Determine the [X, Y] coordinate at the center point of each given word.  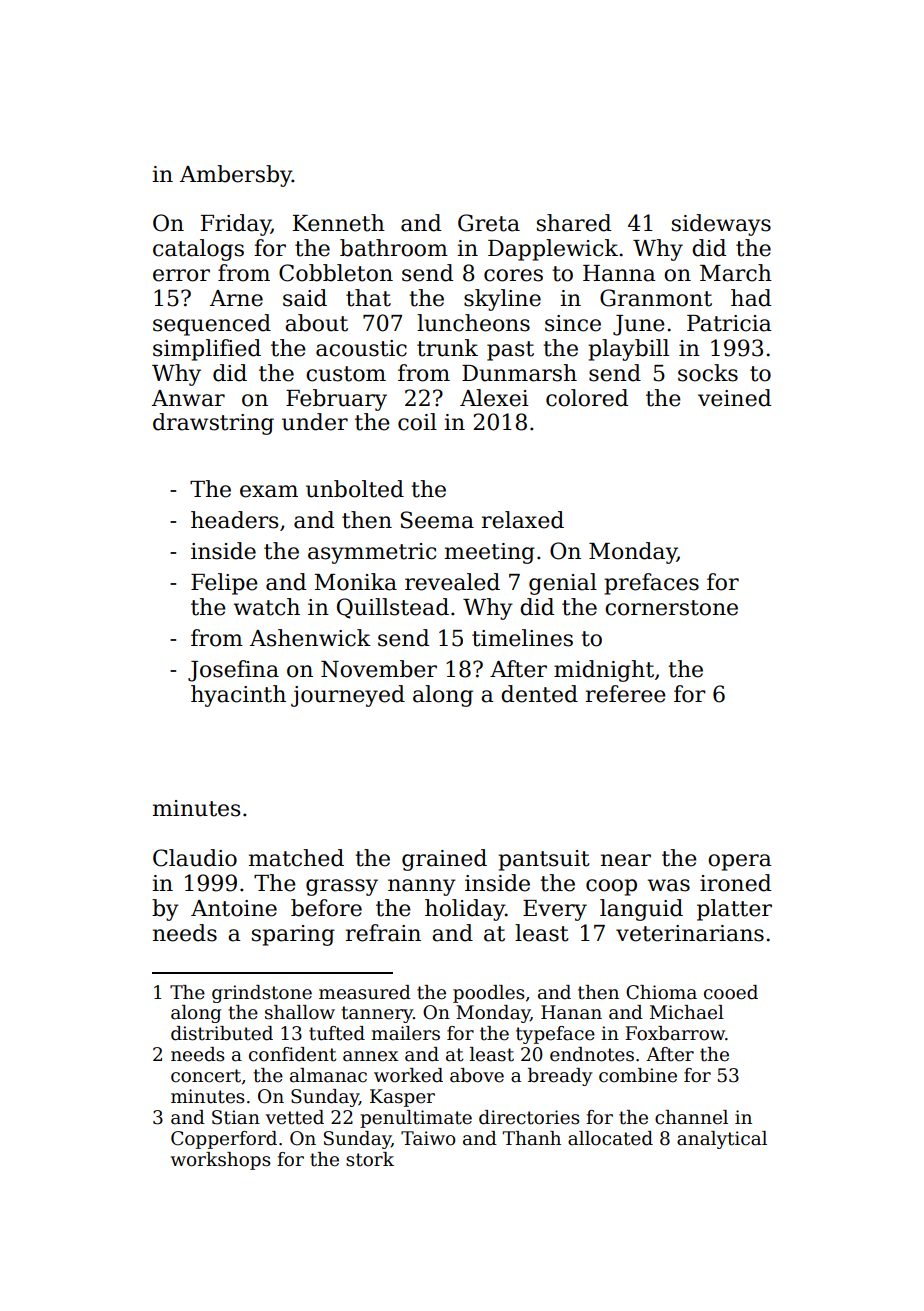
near [626, 860]
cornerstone [671, 608]
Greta [489, 223]
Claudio [195, 858]
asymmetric [372, 553]
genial [563, 584]
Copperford [224, 1140]
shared [574, 223]
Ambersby [236, 176]
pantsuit [544, 860]
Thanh [532, 1138]
